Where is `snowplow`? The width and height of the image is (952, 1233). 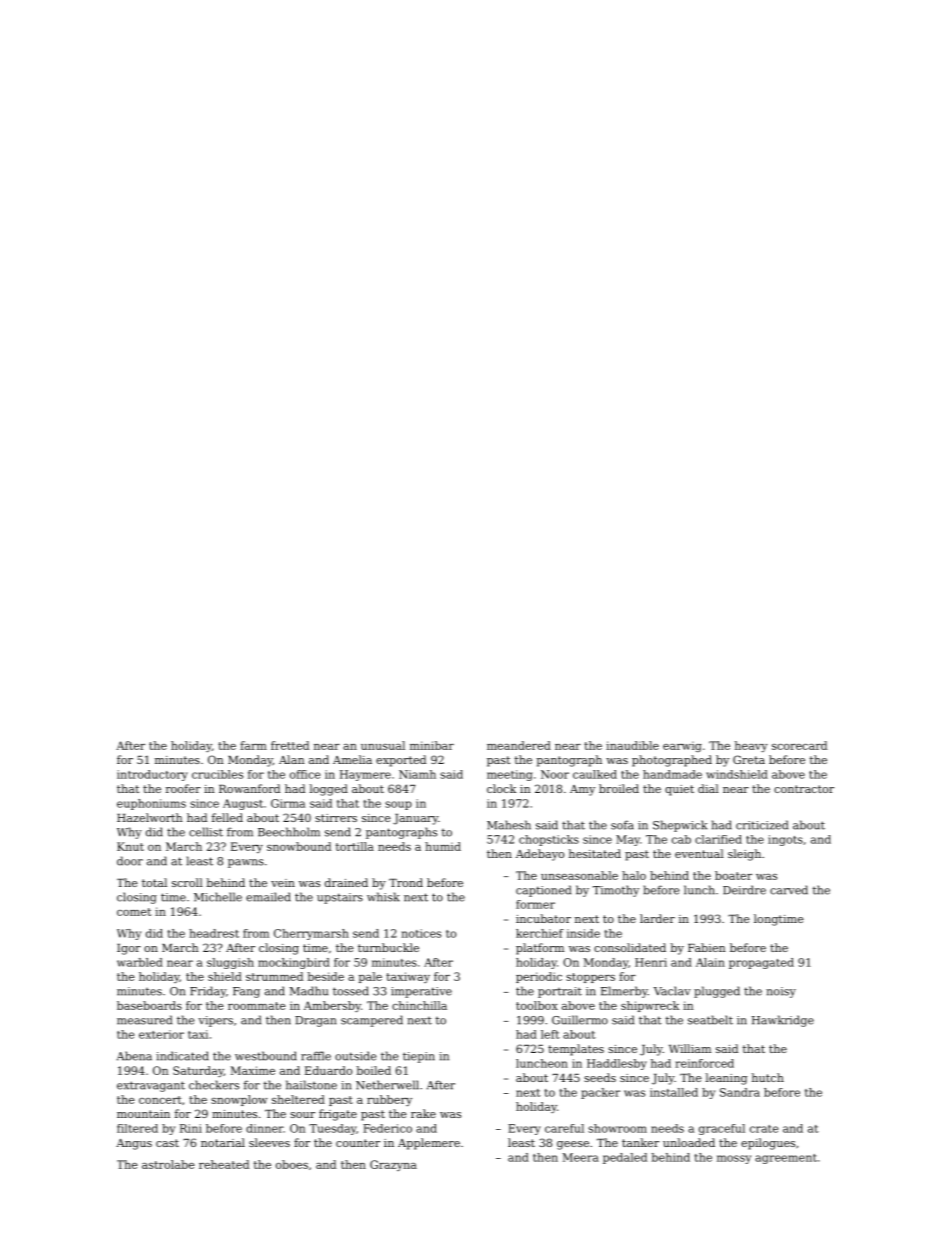 snowplow is located at coordinates (239, 1100).
